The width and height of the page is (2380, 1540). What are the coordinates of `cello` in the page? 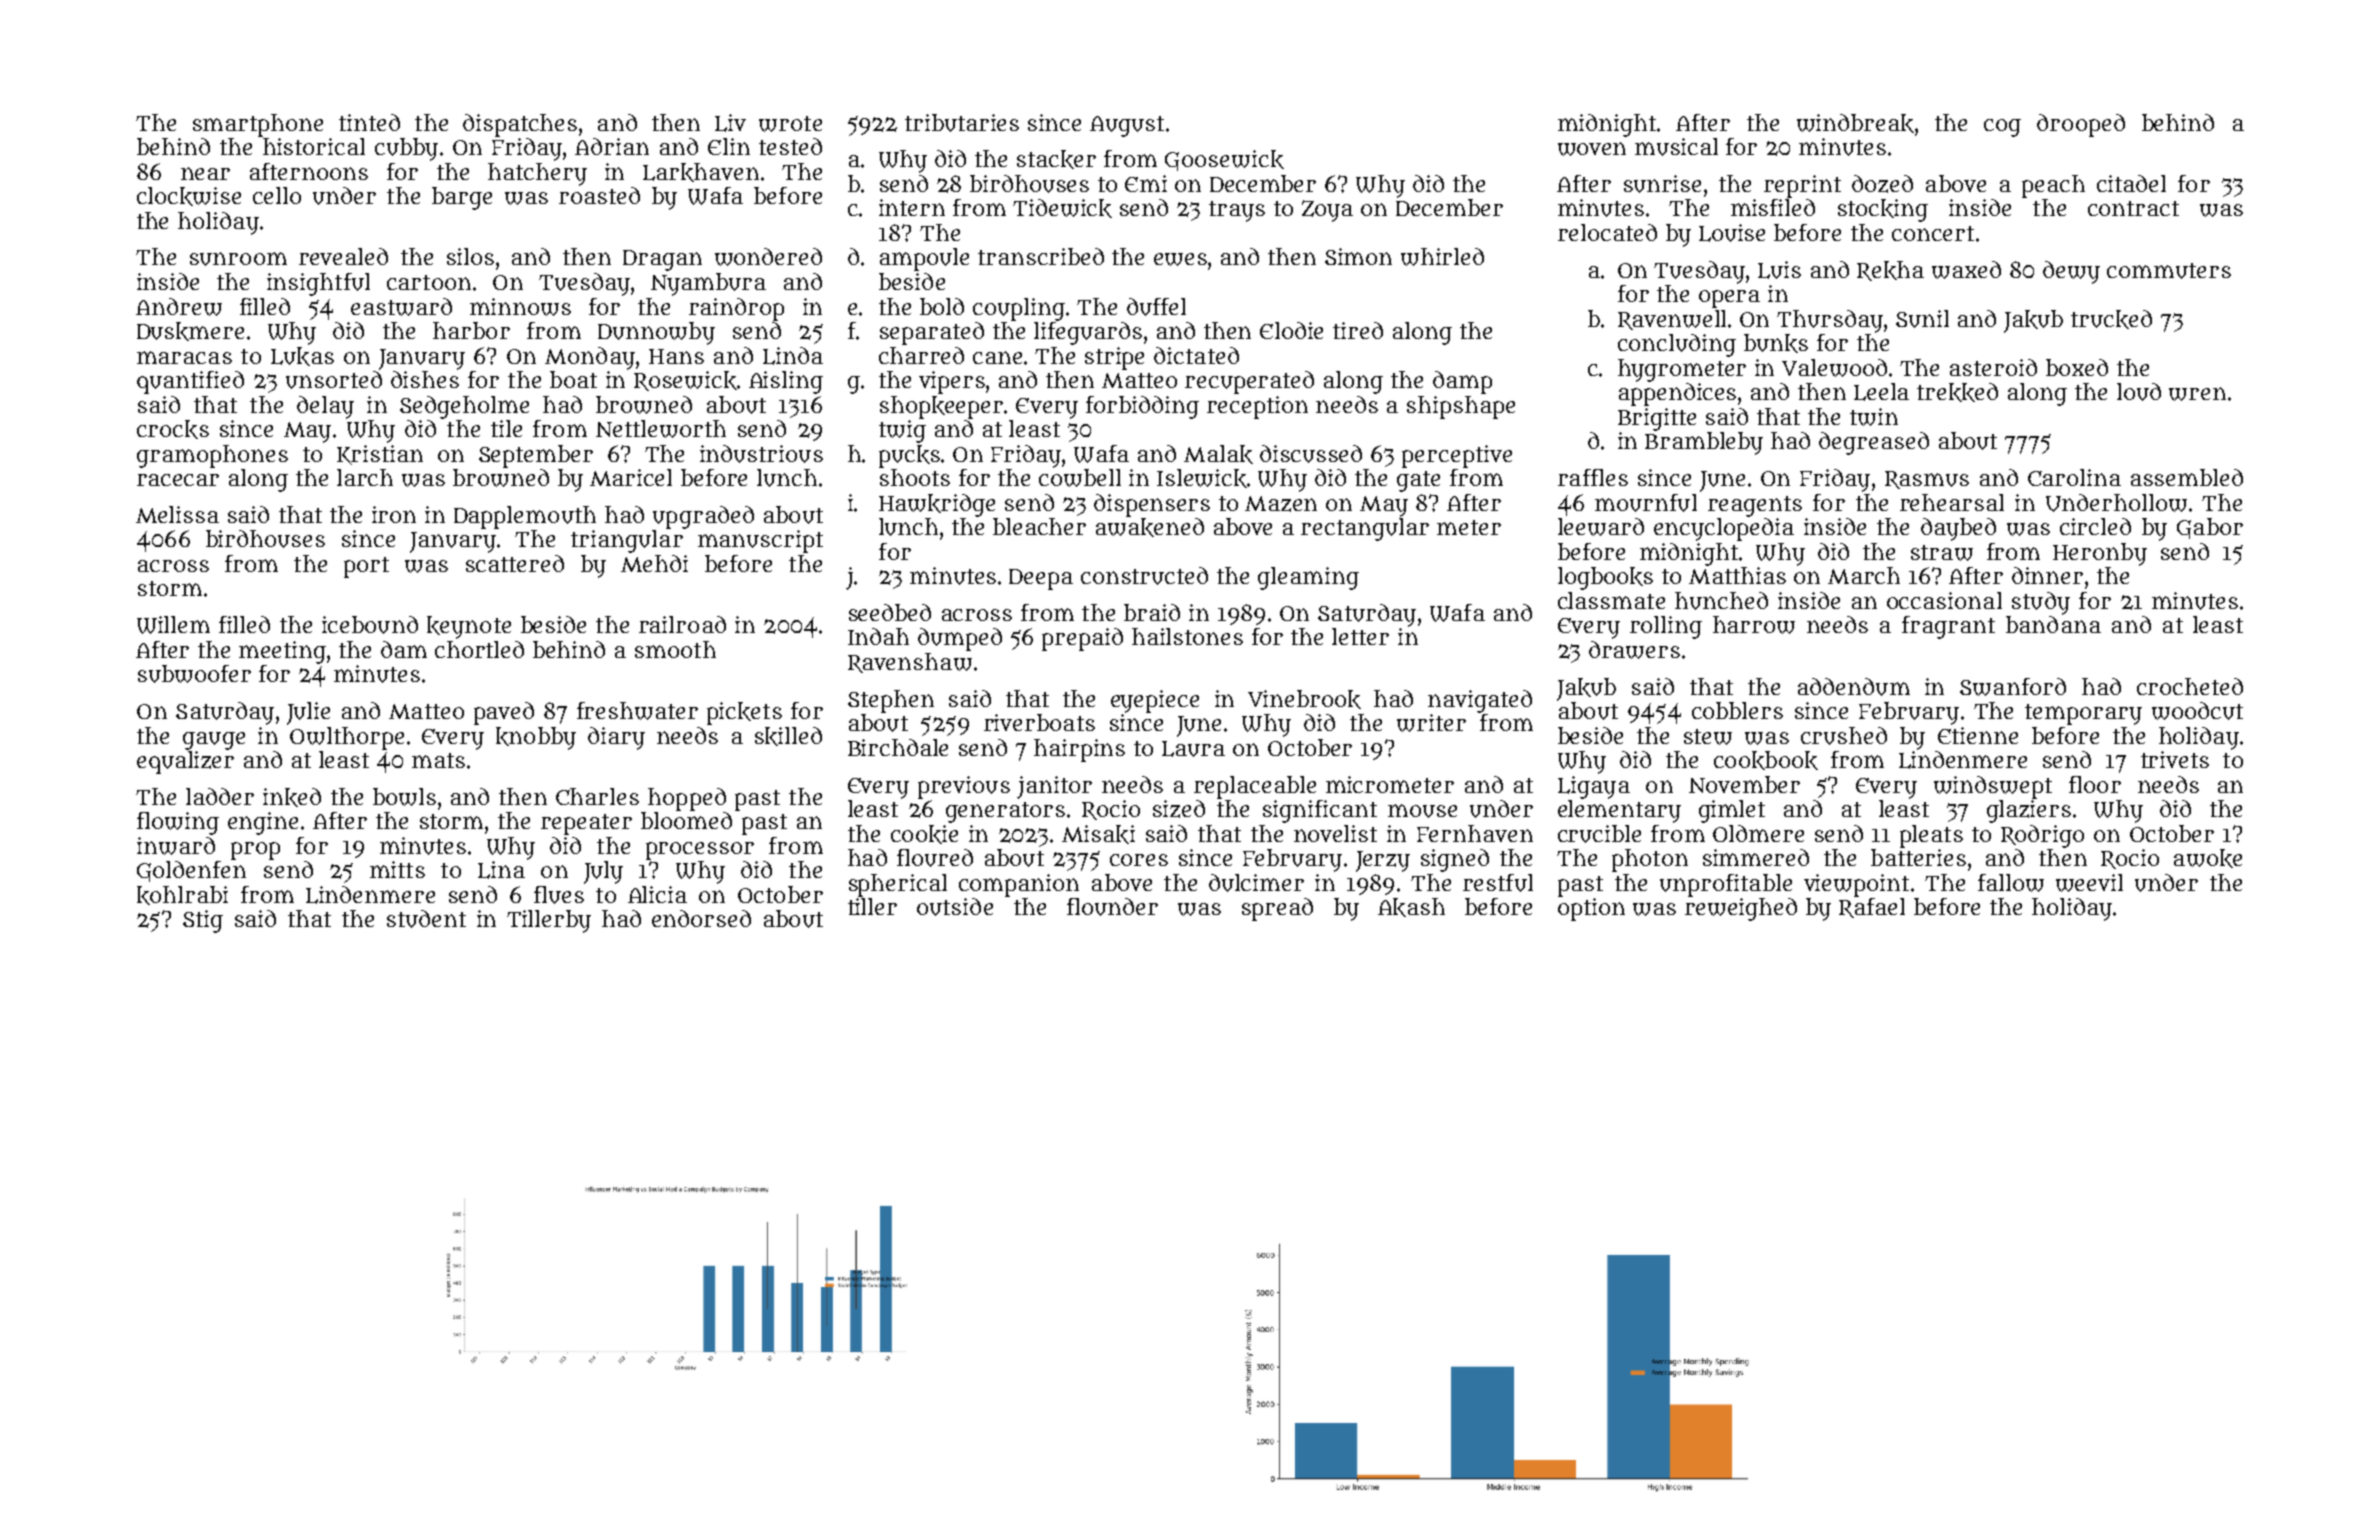 It's located at (277, 195).
